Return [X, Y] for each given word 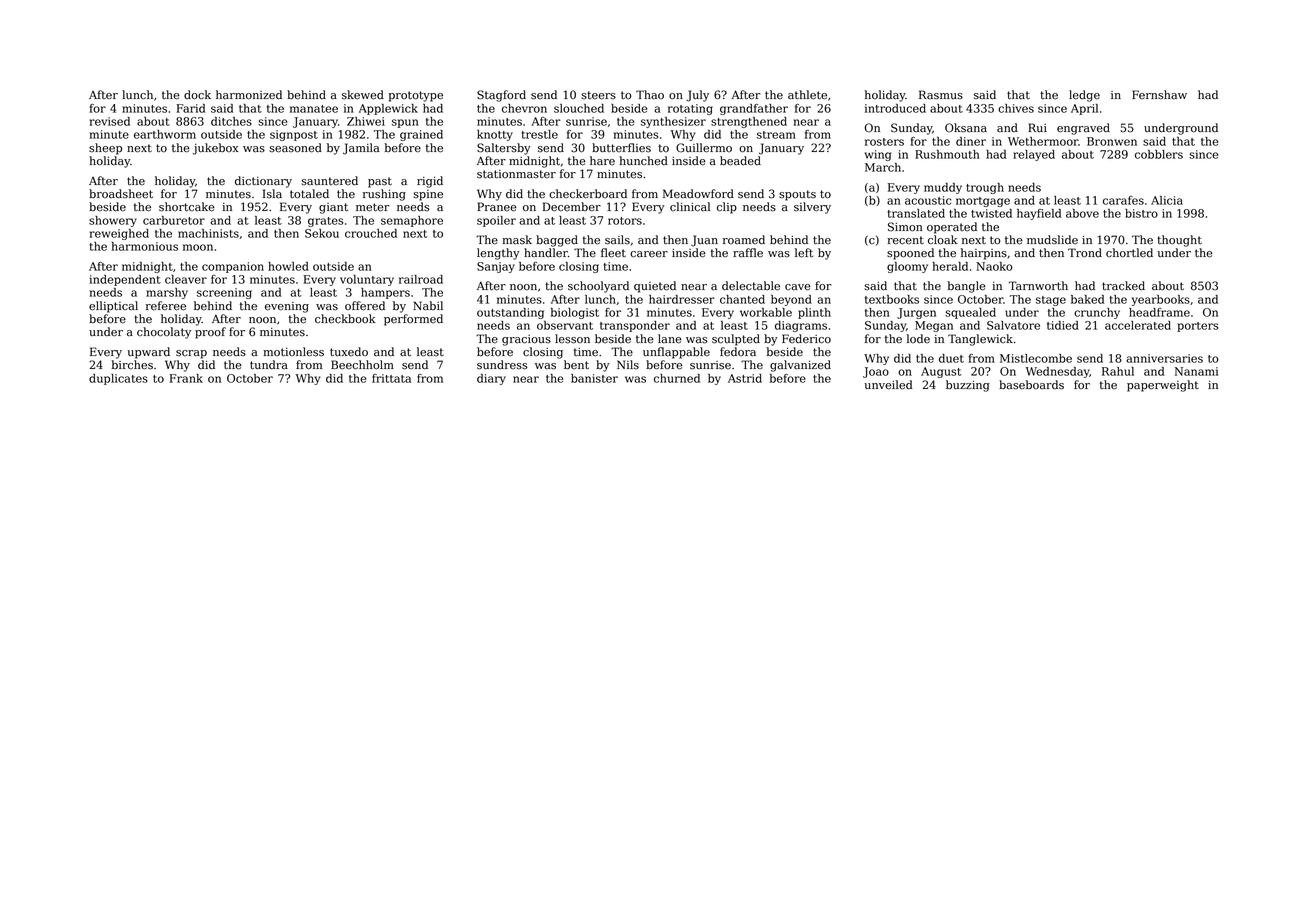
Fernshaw [1159, 95]
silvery [812, 208]
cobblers [1159, 154]
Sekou [322, 233]
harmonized [249, 95]
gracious [526, 340]
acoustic [928, 200]
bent [576, 365]
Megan [934, 326]
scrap [191, 354]
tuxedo [349, 352]
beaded [740, 161]
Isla [272, 194]
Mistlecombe [1036, 358]
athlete [807, 95]
